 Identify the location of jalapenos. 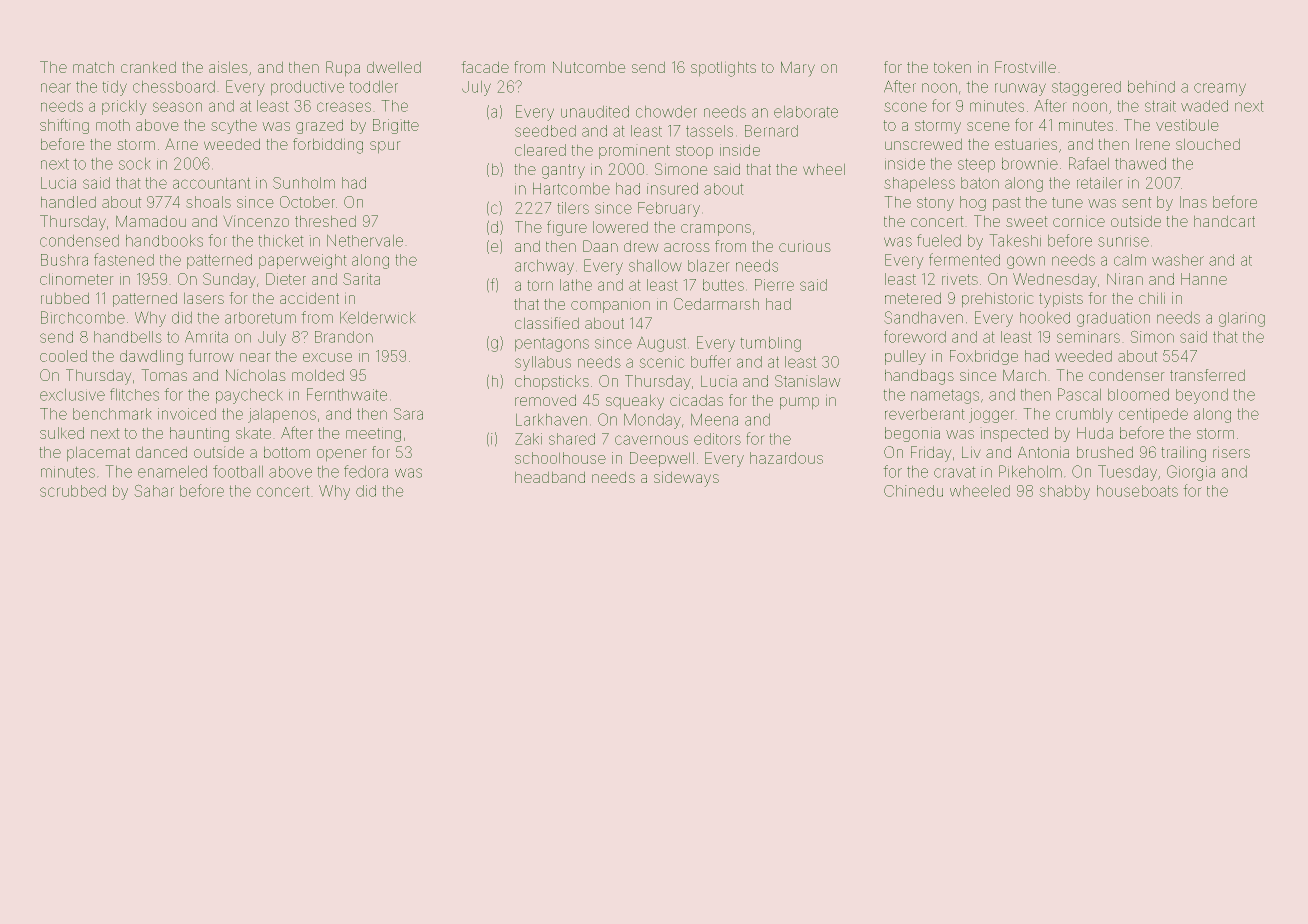
(282, 415).
